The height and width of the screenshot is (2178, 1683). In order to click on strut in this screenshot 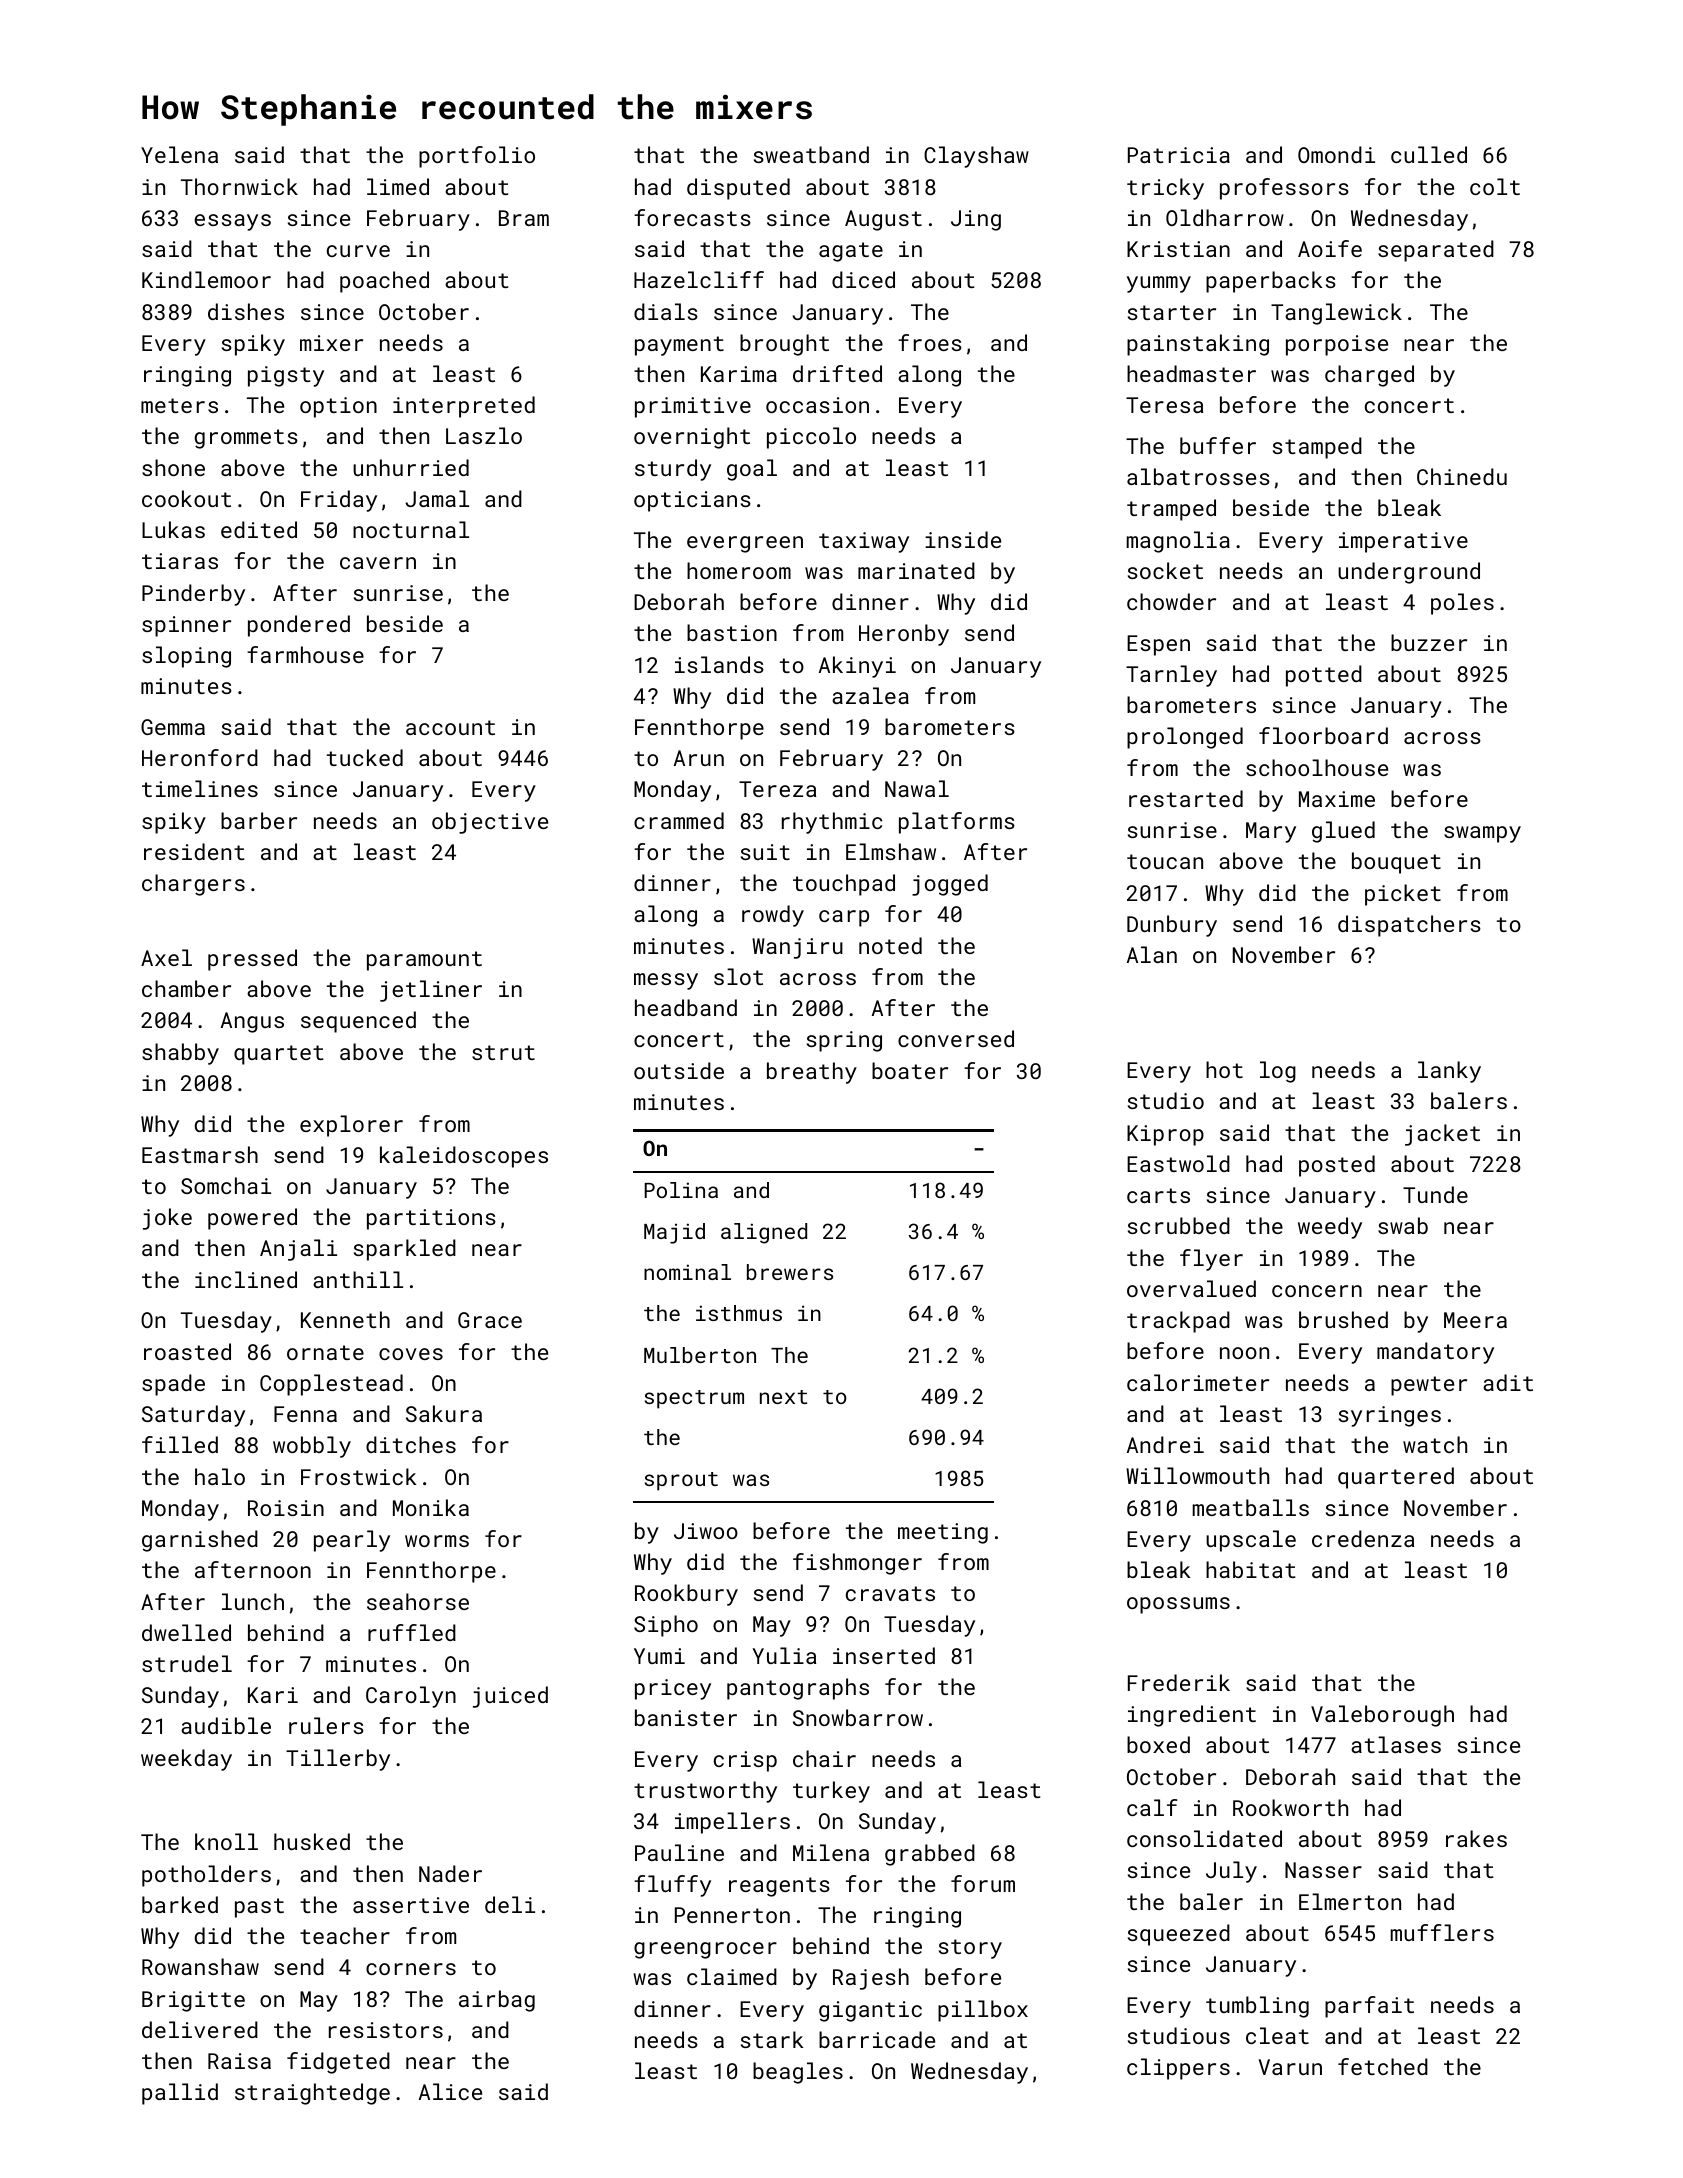, I will do `click(503, 1052)`.
